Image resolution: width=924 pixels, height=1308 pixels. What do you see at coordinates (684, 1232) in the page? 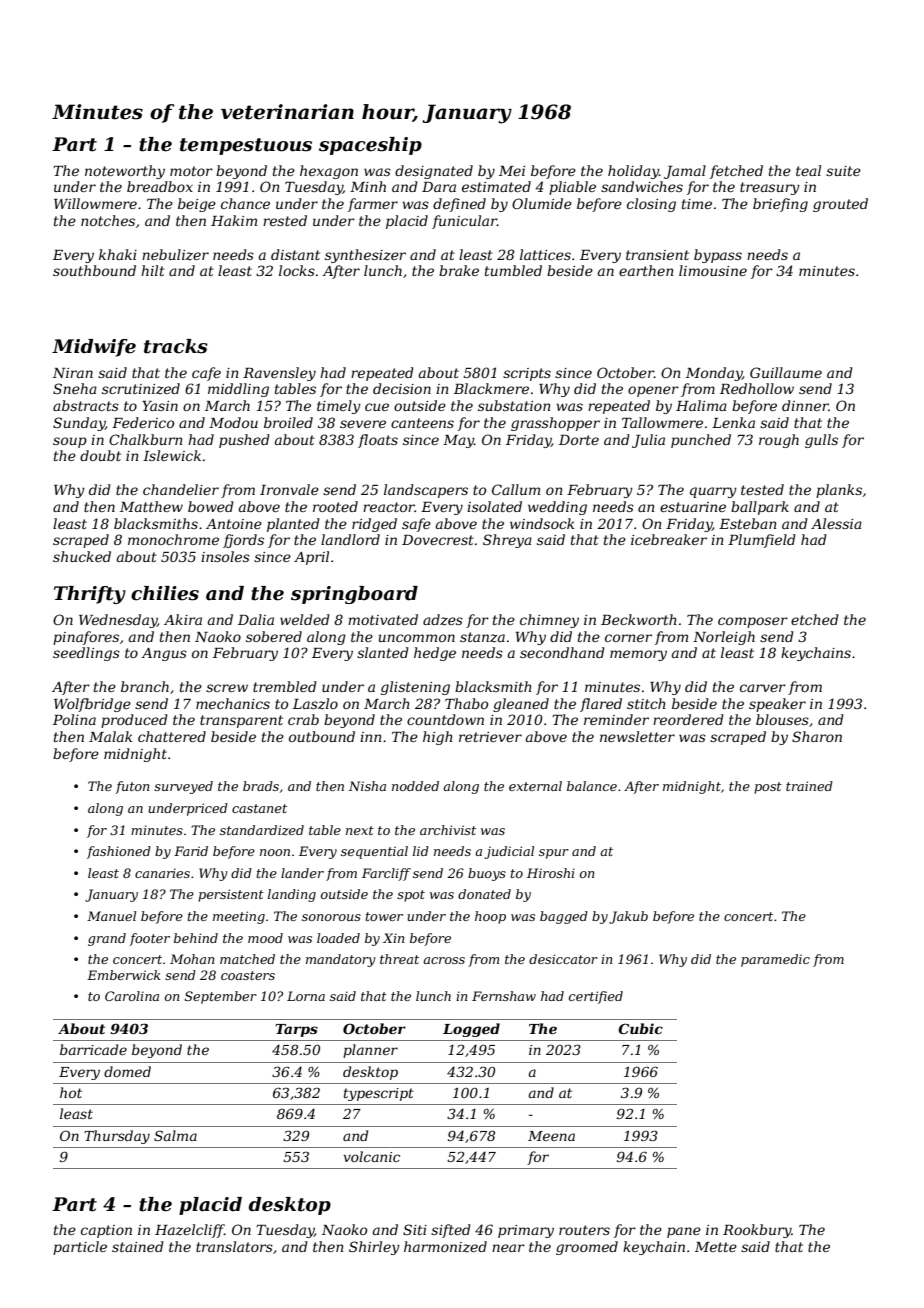
I see `pane` at bounding box center [684, 1232].
